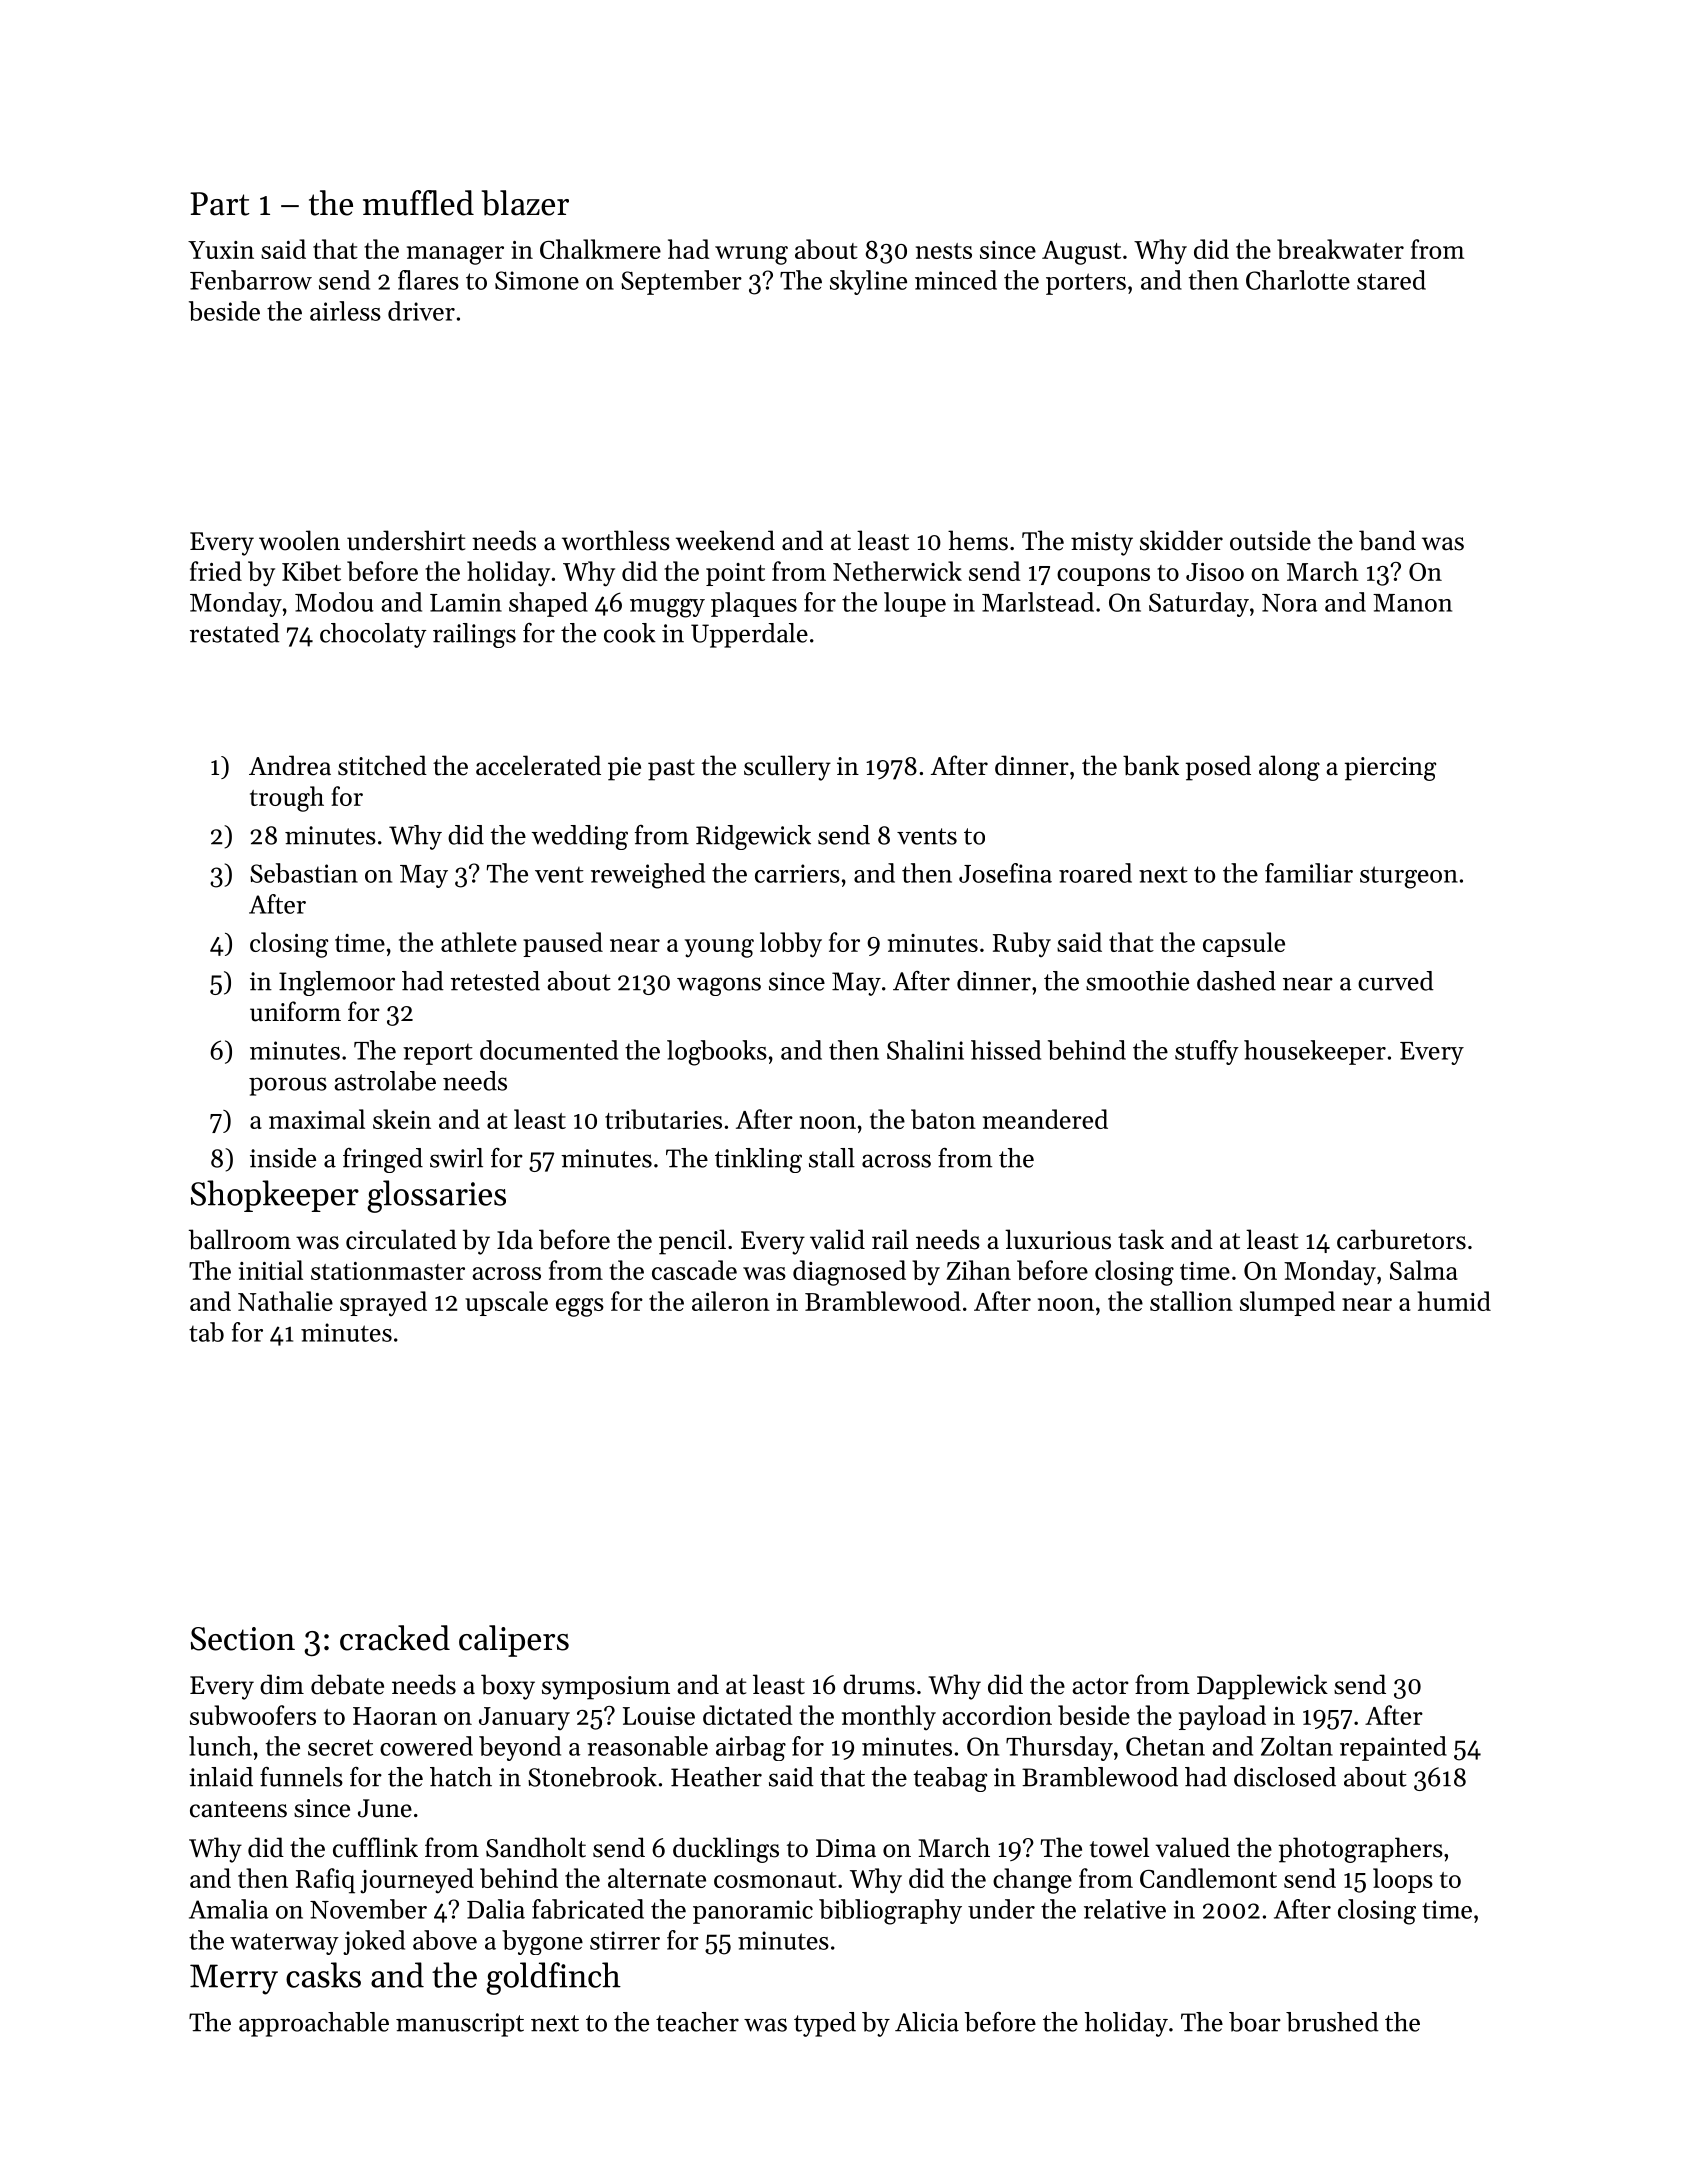 This page has width=1683, height=2178. I want to click on paused, so click(563, 944).
